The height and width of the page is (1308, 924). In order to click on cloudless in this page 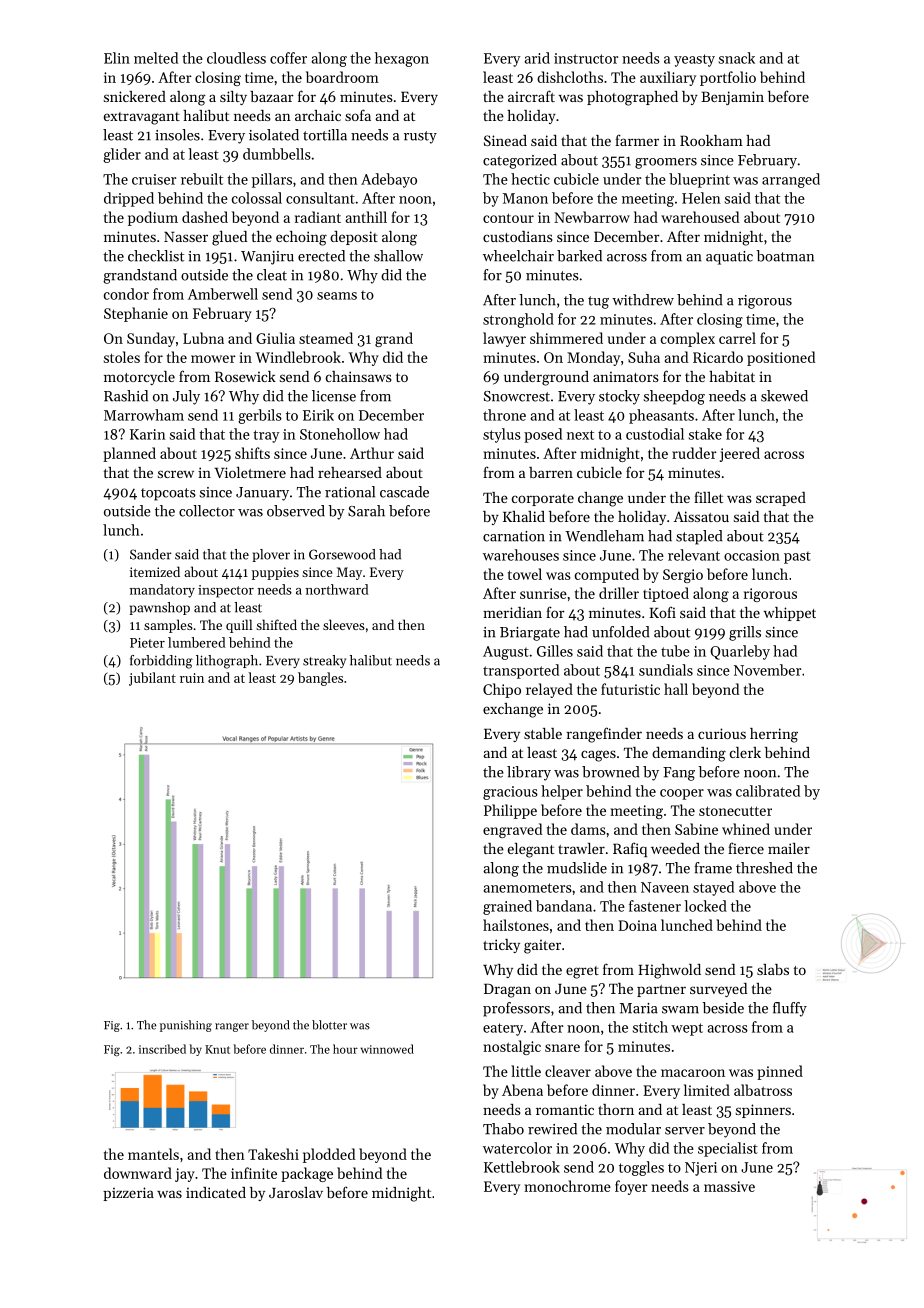, I will do `click(236, 58)`.
